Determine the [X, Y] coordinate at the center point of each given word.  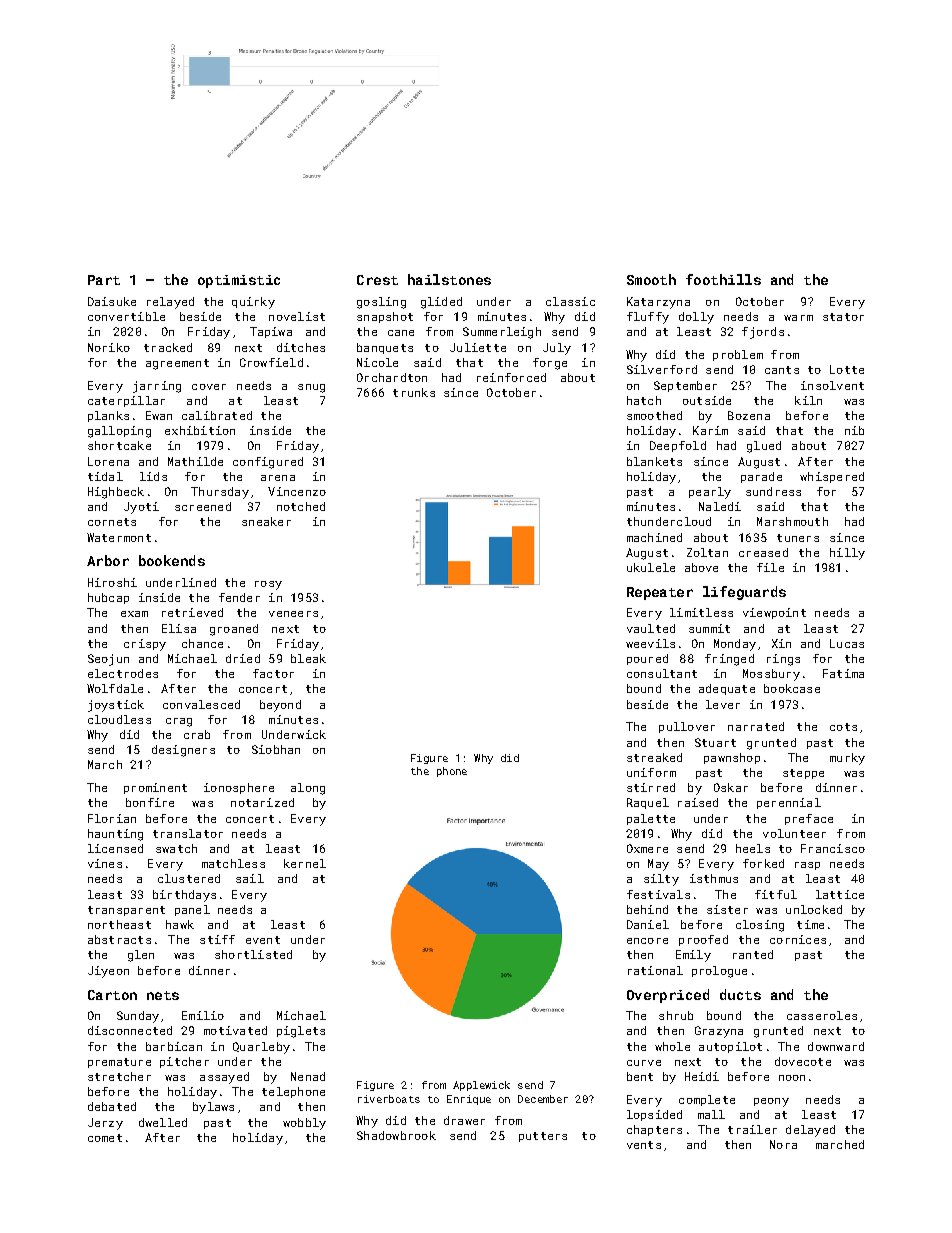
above [701, 567]
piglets [301, 1032]
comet [105, 1138]
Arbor [108, 560]
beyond [280, 706]
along [308, 789]
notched [301, 506]
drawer [464, 1120]
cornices [798, 939]
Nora [783, 1144]
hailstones [449, 279]
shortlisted [253, 954]
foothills [723, 279]
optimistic [239, 281]
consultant [662, 673]
